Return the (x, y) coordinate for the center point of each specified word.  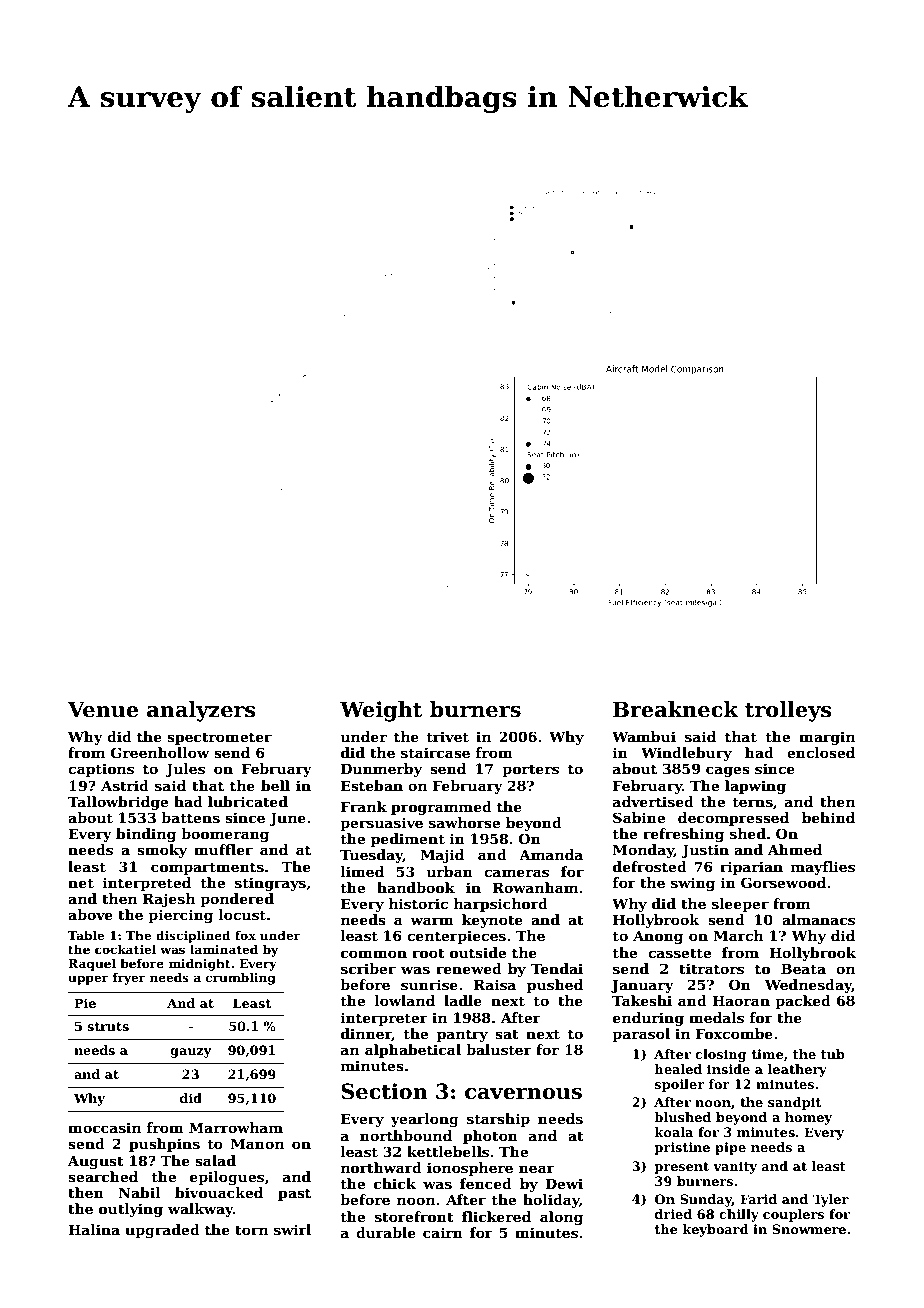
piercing (180, 916)
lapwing (755, 787)
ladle (463, 1000)
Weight (381, 711)
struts (108, 1026)
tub (833, 1054)
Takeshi (642, 1000)
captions (101, 770)
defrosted (650, 866)
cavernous (523, 1094)
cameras (516, 873)
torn (251, 1230)
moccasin (104, 1127)
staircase (435, 752)
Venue (103, 709)
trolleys (788, 711)
